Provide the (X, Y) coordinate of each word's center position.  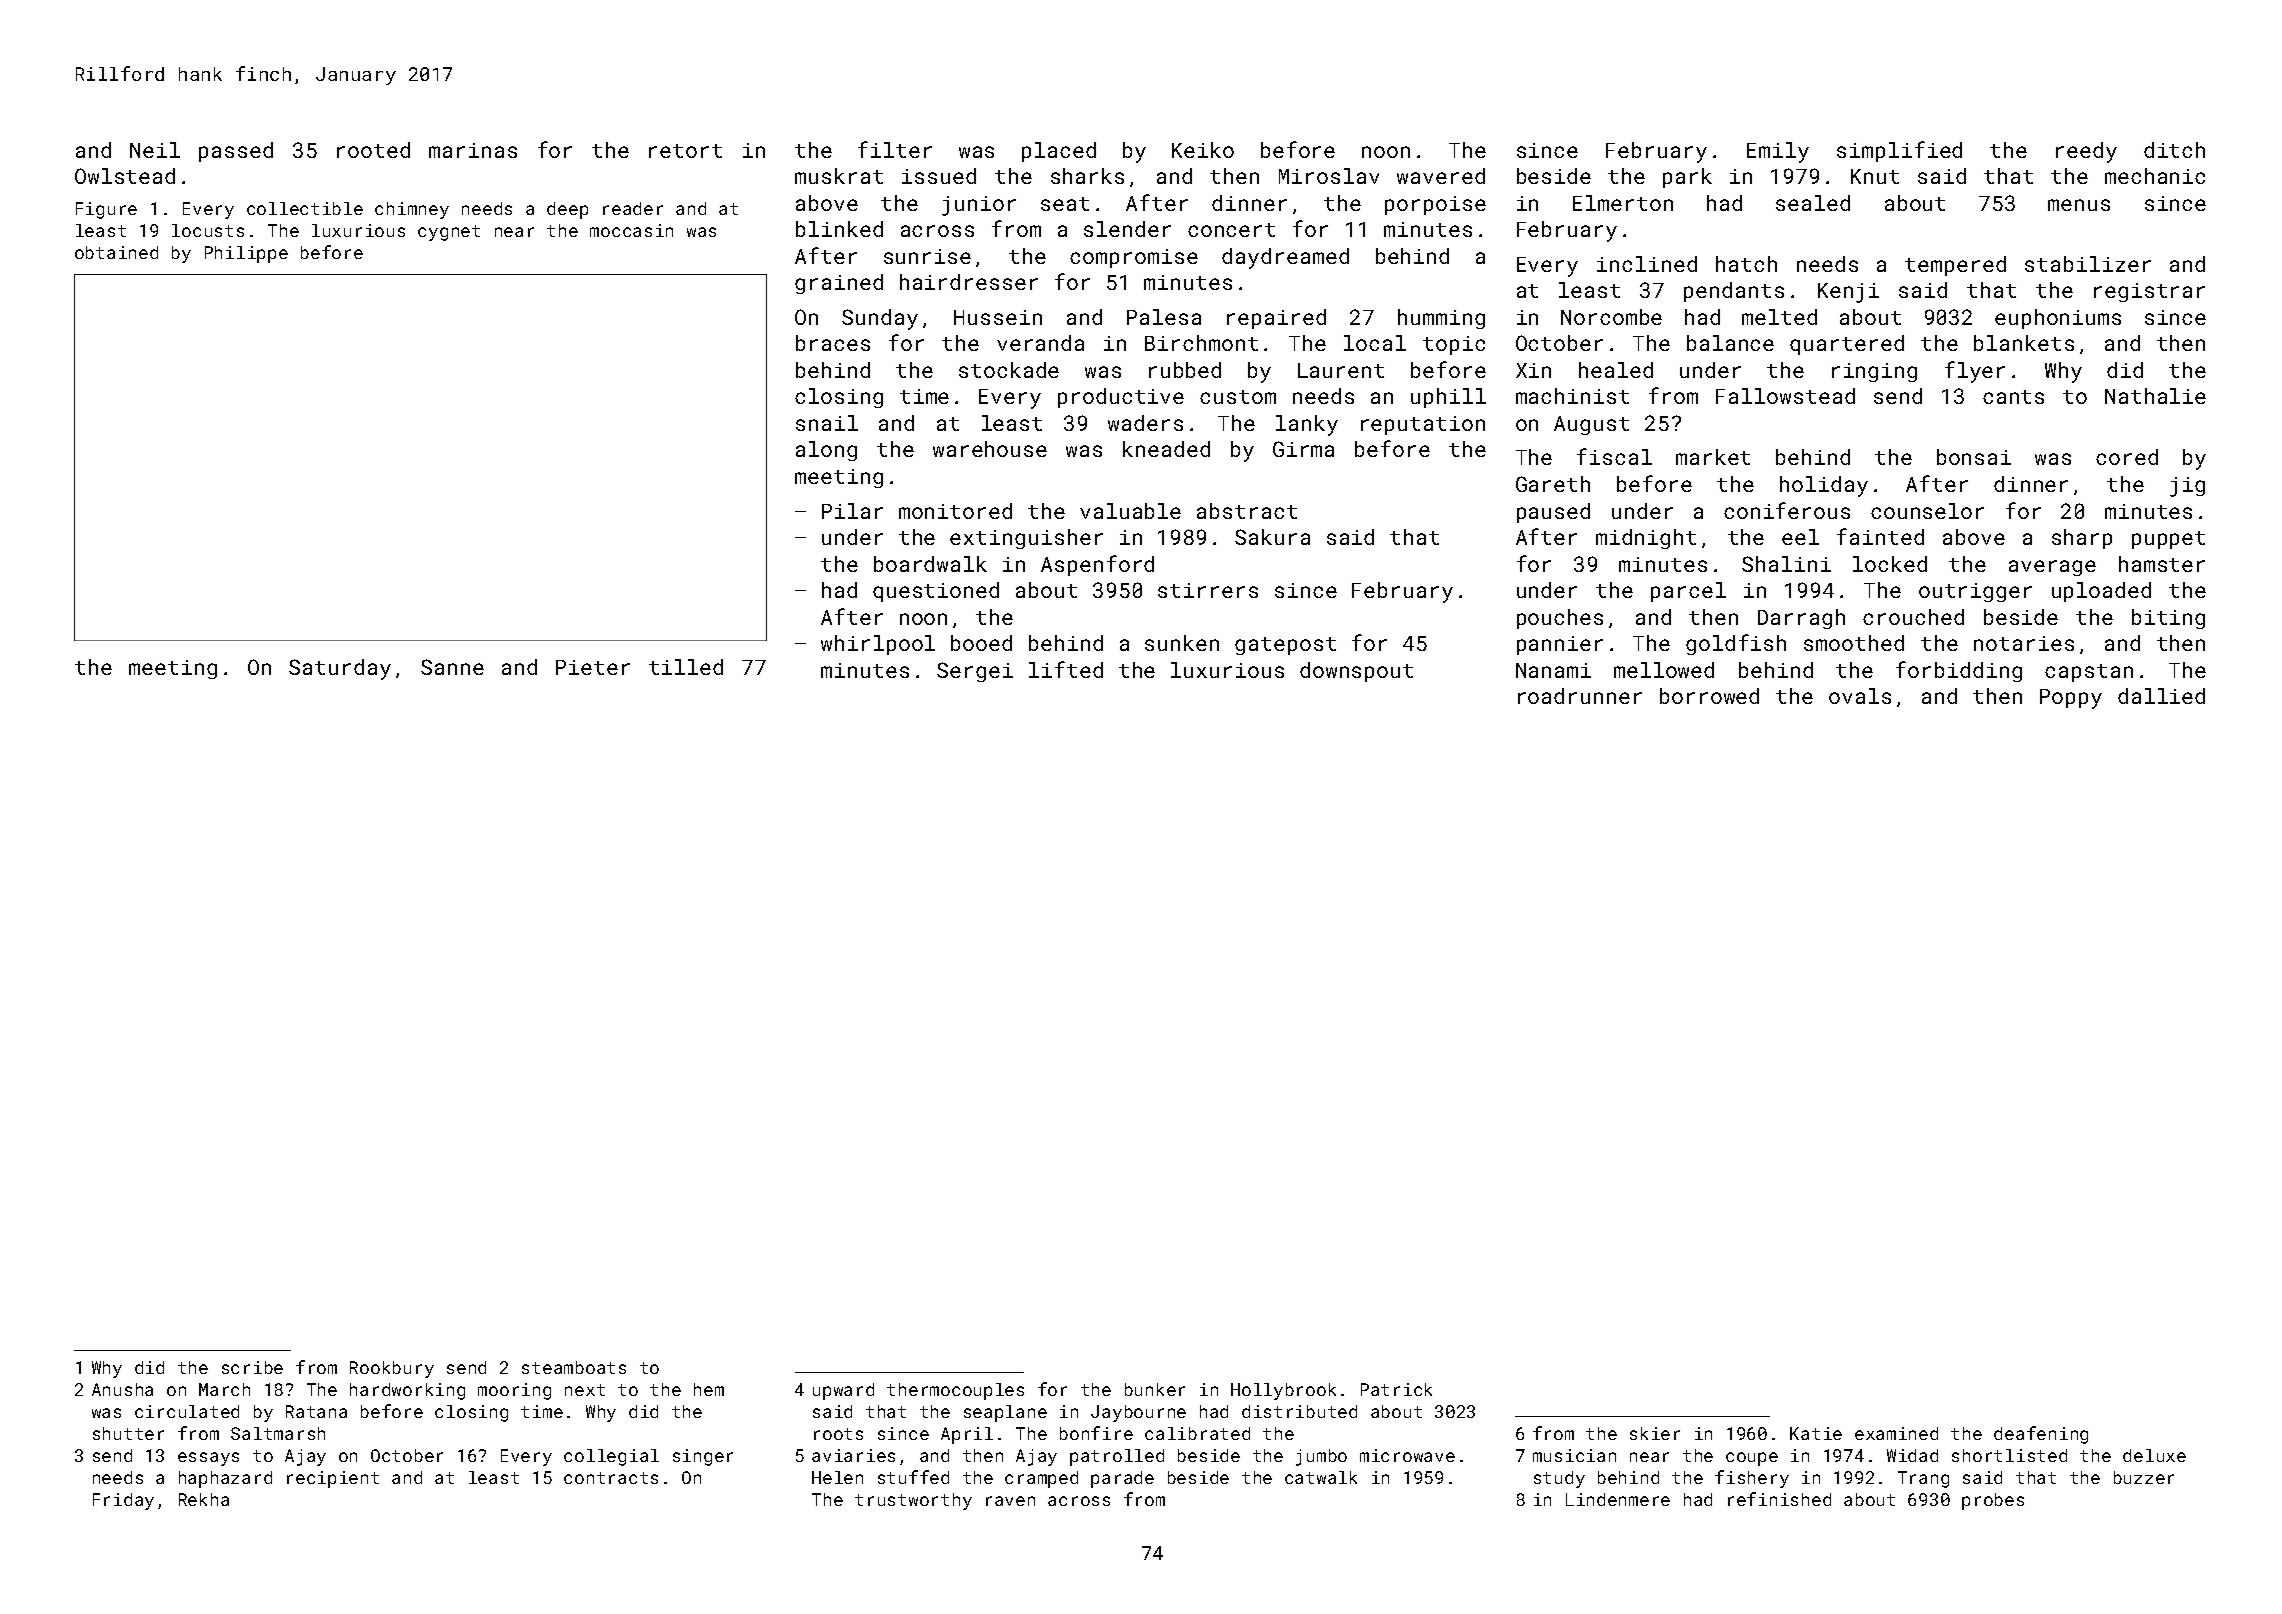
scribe (252, 1367)
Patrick (1396, 1389)
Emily (1778, 152)
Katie (1816, 1433)
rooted (373, 150)
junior (979, 206)
